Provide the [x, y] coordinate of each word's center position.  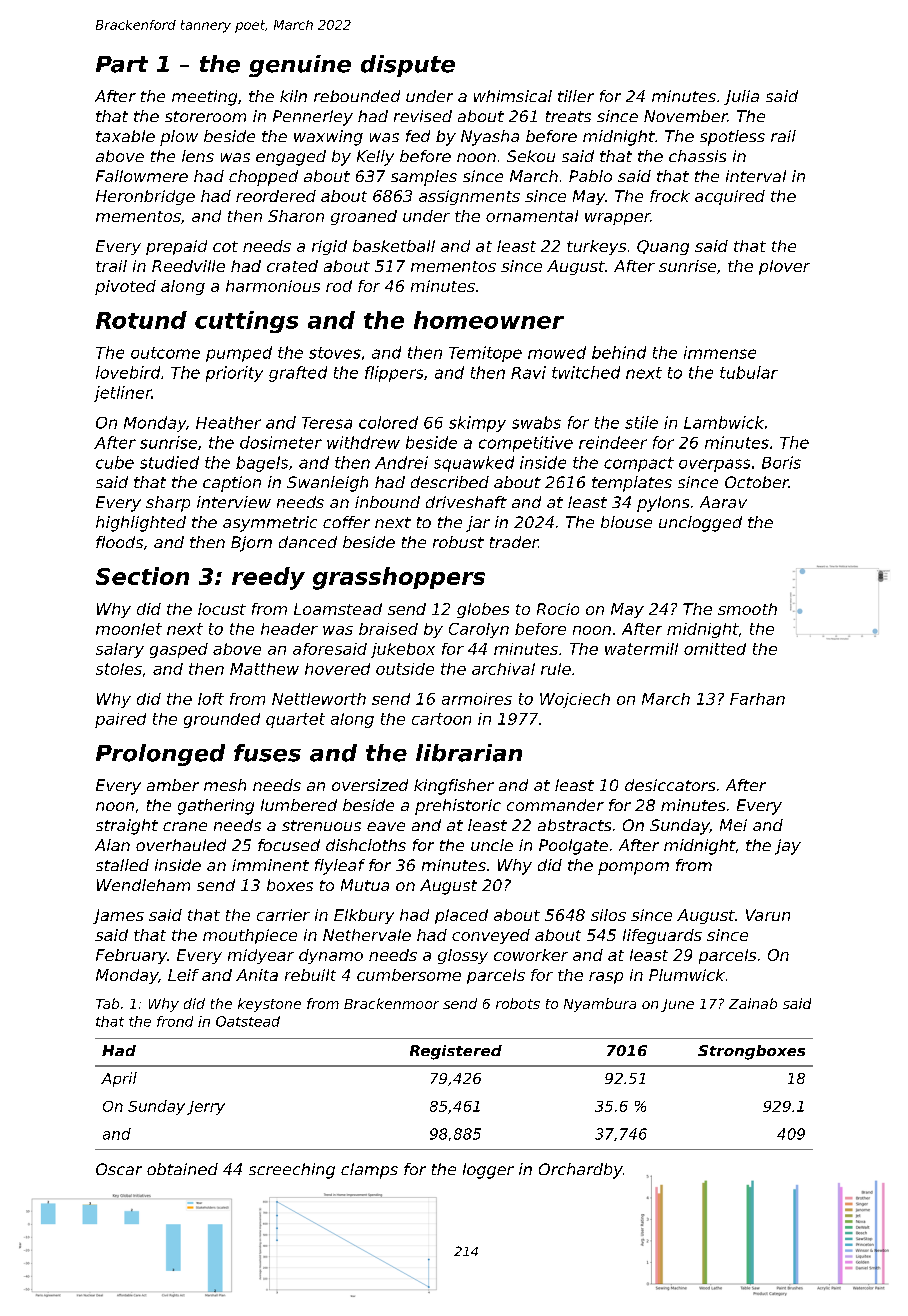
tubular [749, 372]
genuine [300, 66]
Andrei [401, 462]
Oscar [119, 1169]
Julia [741, 97]
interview [234, 502]
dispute [408, 66]
